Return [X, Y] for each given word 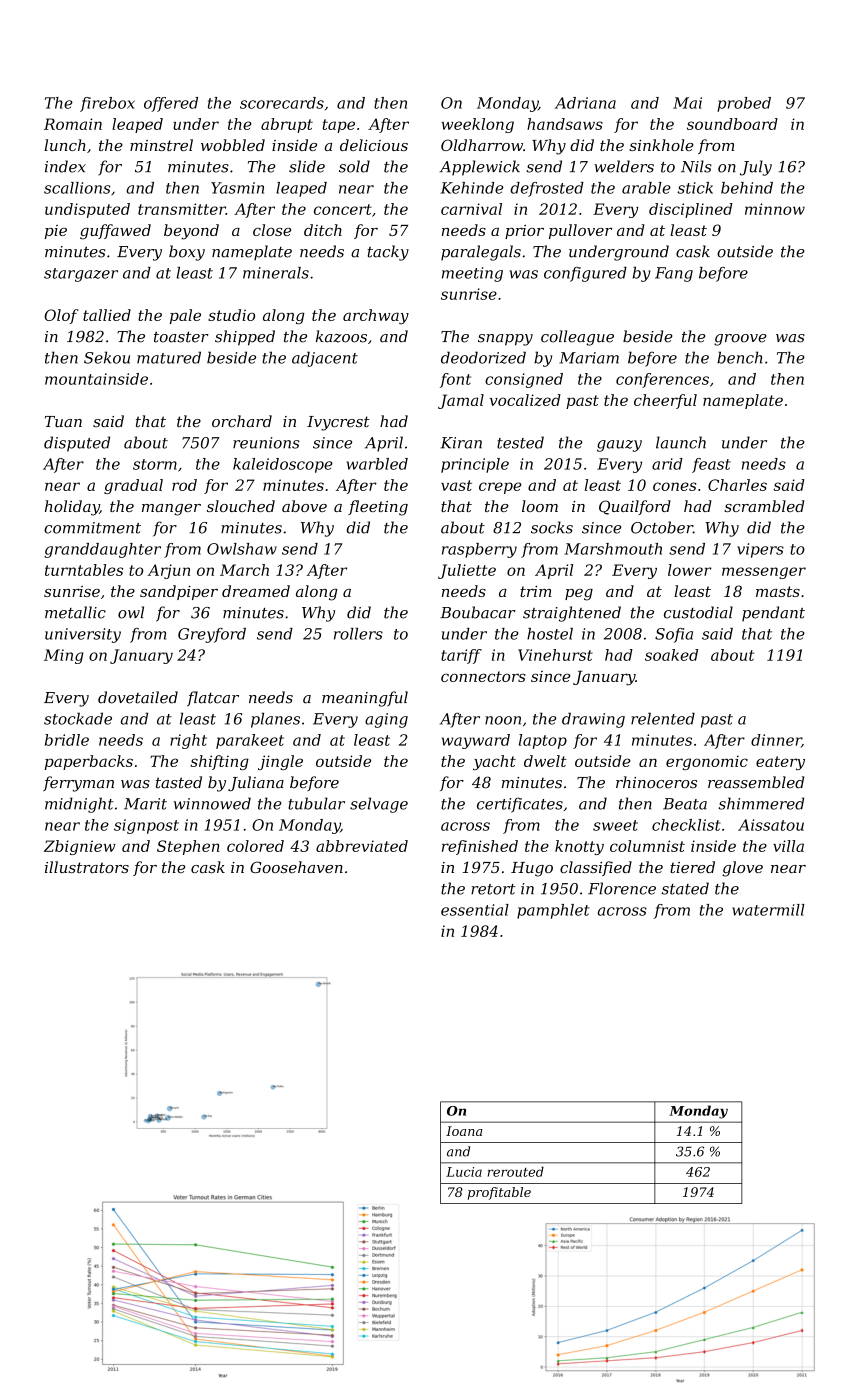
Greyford [212, 635]
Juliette [467, 571]
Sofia [674, 635]
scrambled [764, 506]
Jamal [461, 401]
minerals [276, 273]
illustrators [87, 867]
